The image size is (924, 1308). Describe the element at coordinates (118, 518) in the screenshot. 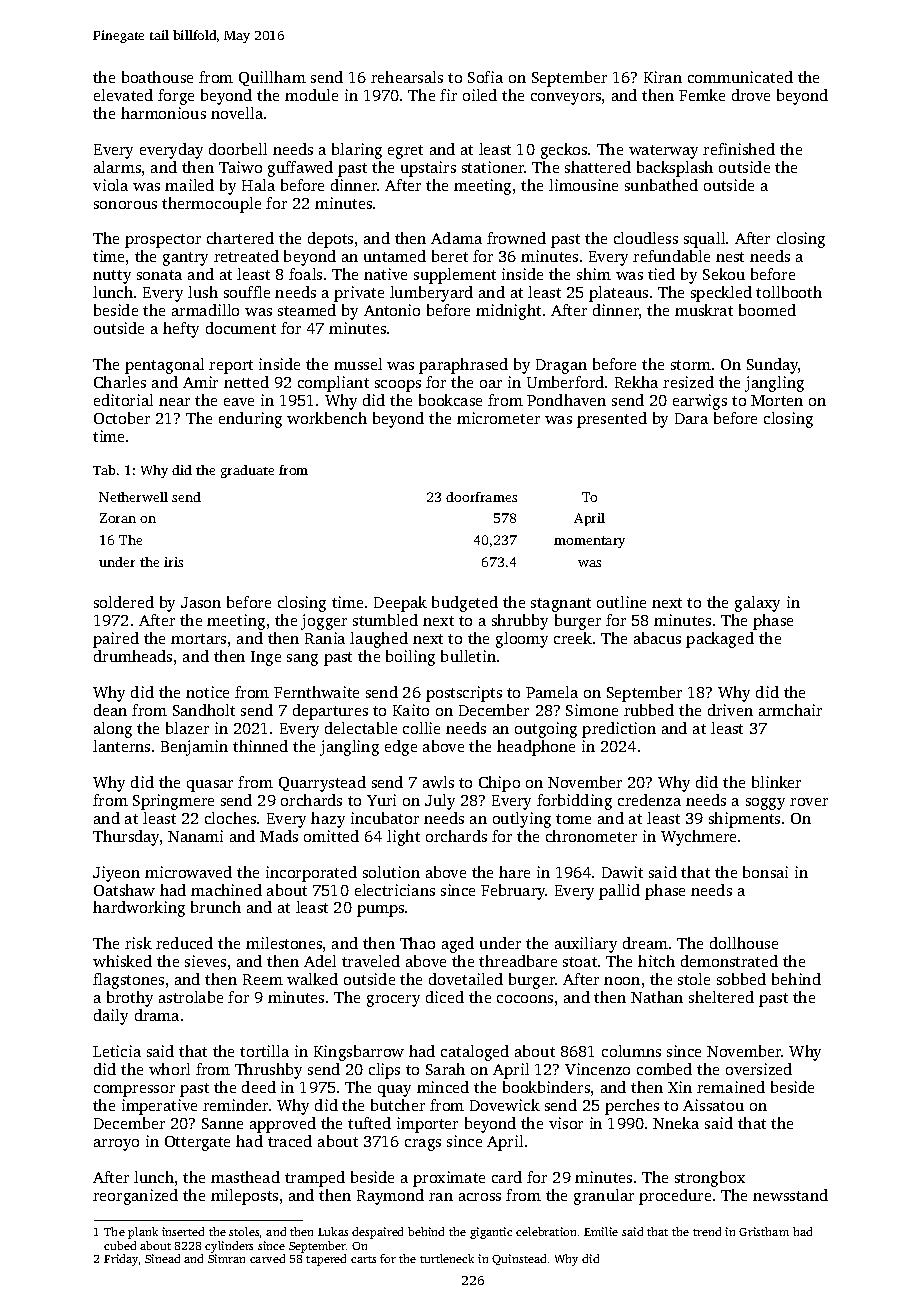

I see `Zoran` at that location.
